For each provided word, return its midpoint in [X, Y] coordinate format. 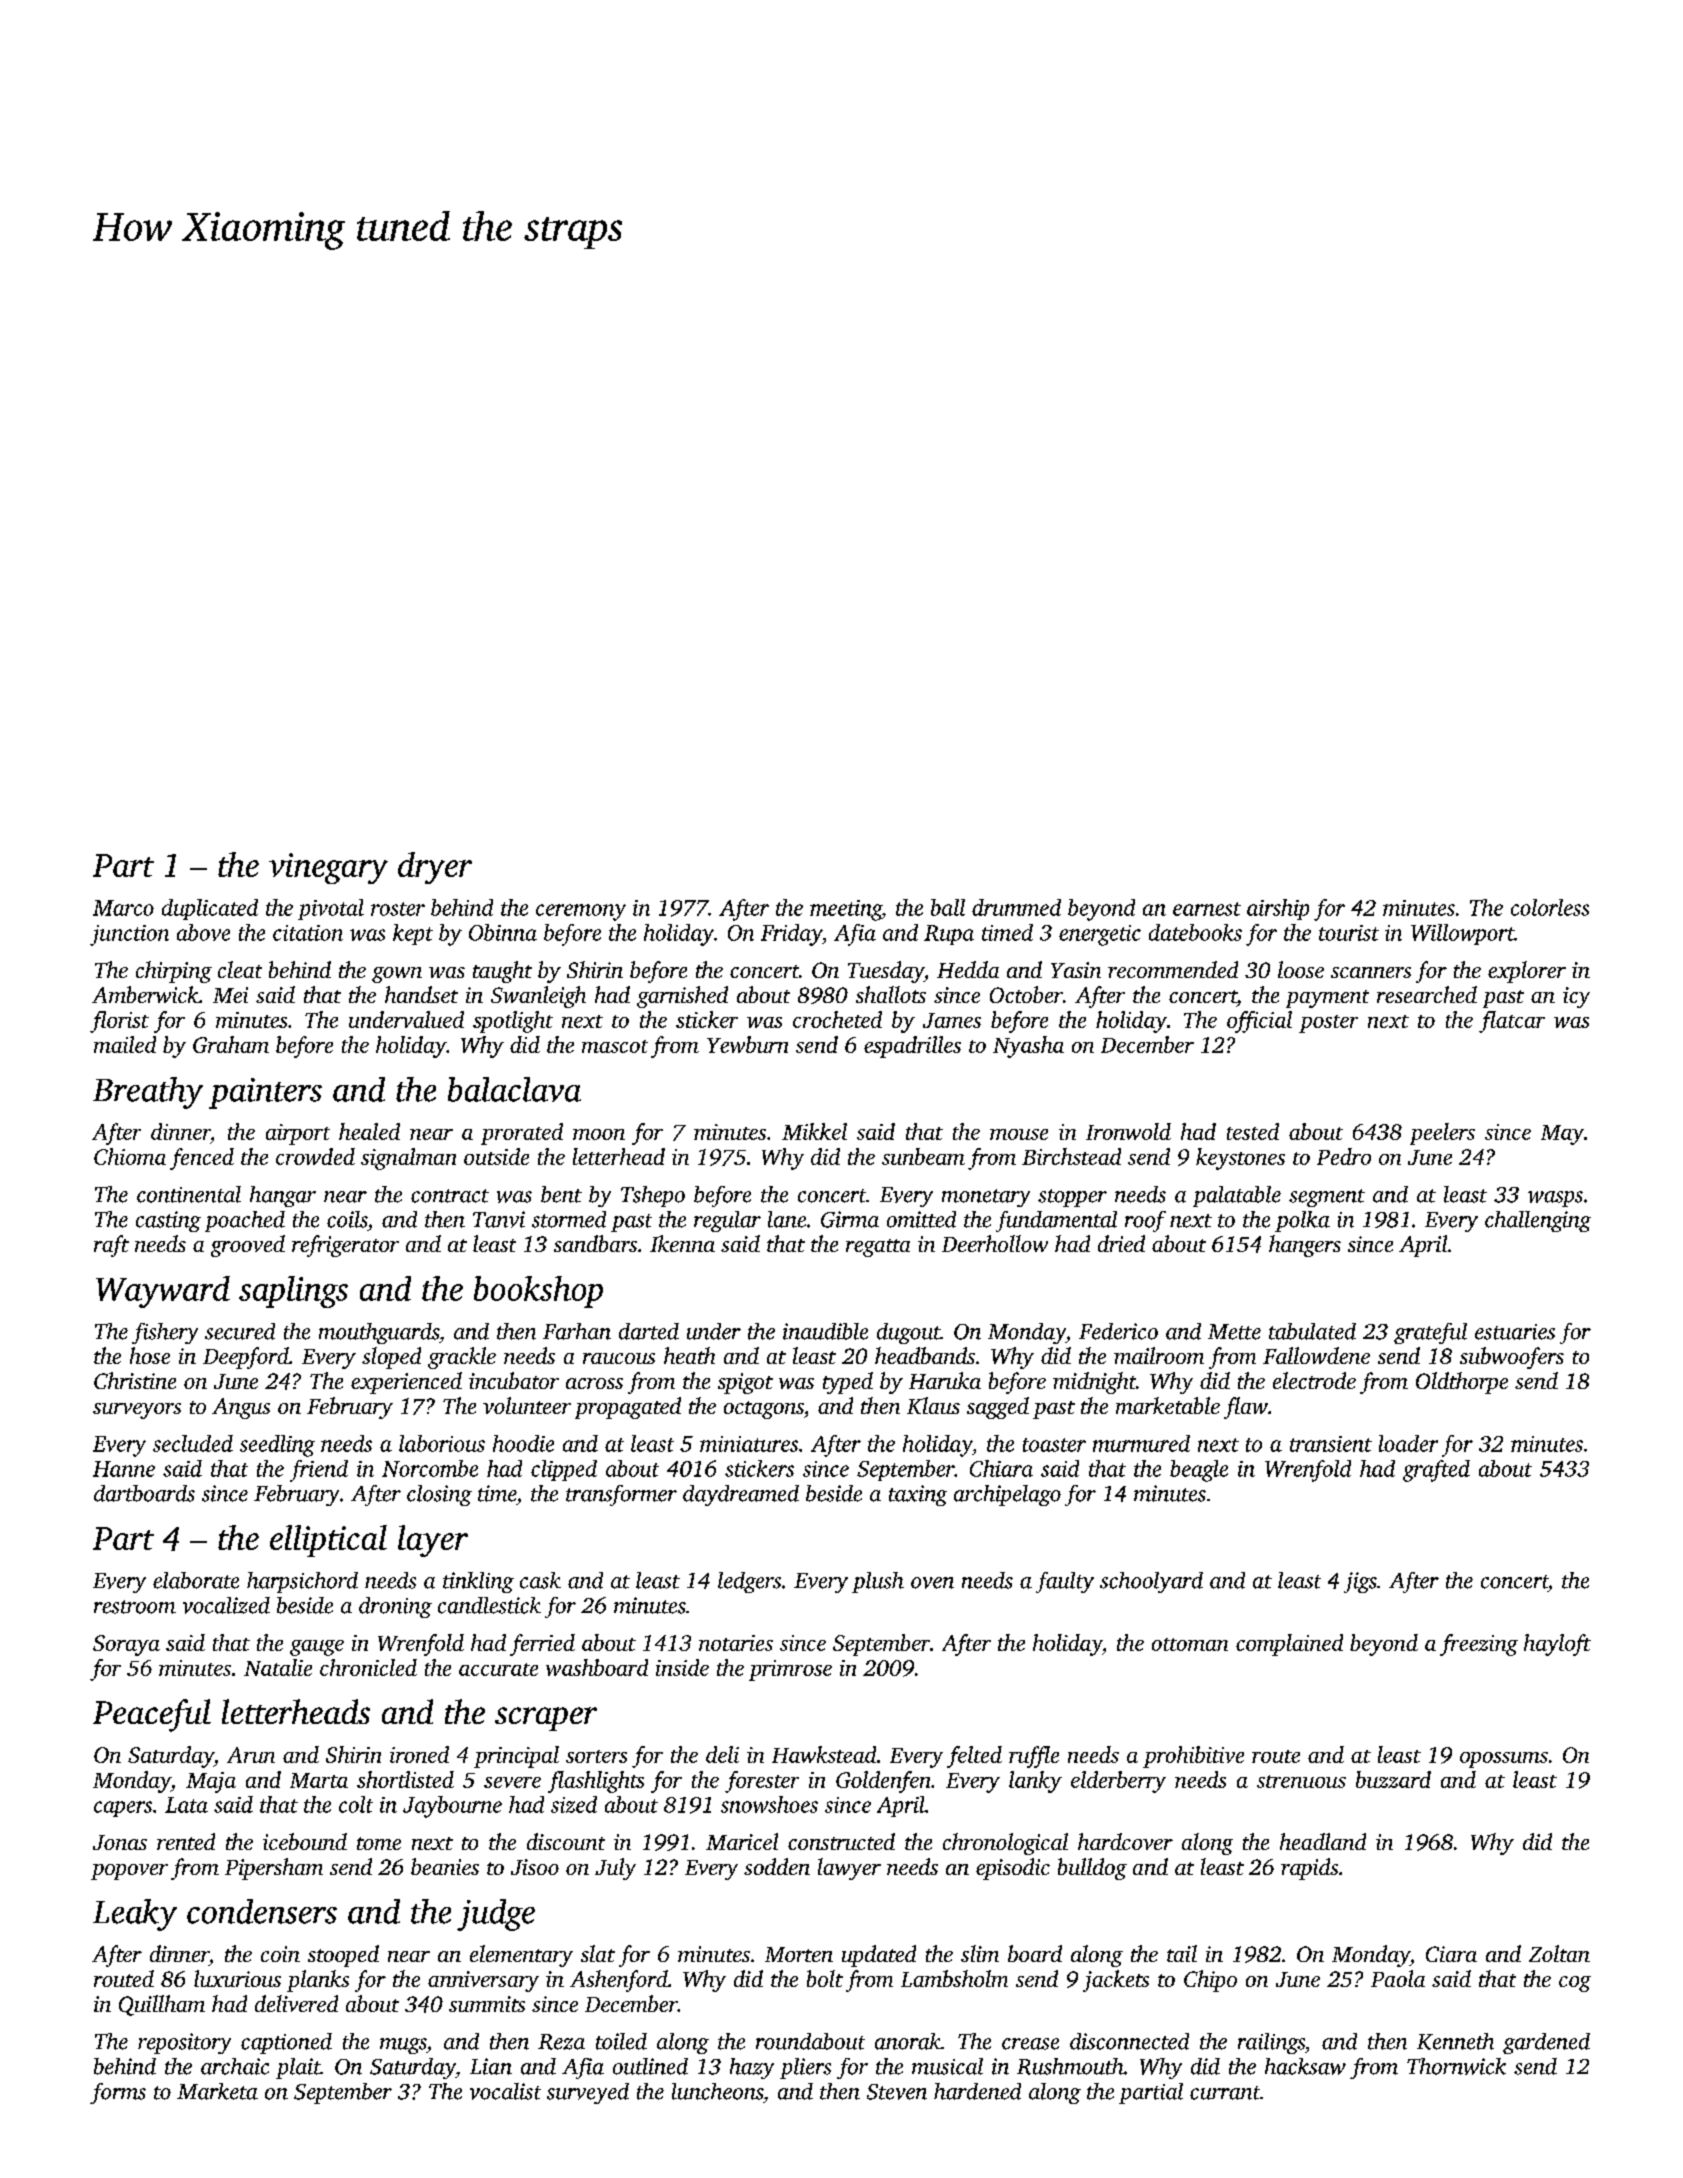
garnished [682, 997]
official [1259, 1022]
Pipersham [274, 1869]
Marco [123, 908]
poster [1328, 1024]
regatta [878, 1248]
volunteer [527, 1405]
